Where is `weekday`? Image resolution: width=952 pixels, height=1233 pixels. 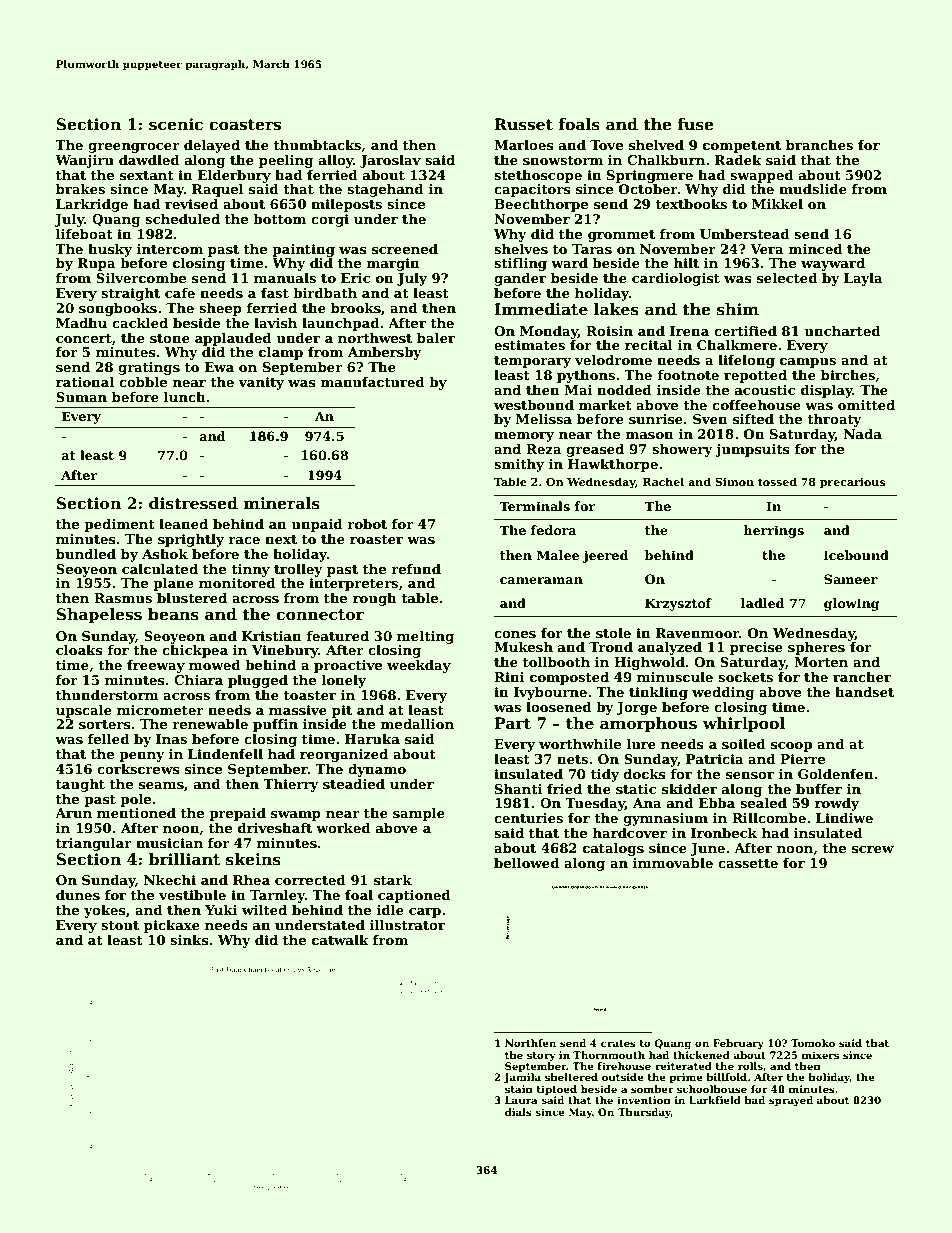 weekday is located at coordinates (419, 666).
